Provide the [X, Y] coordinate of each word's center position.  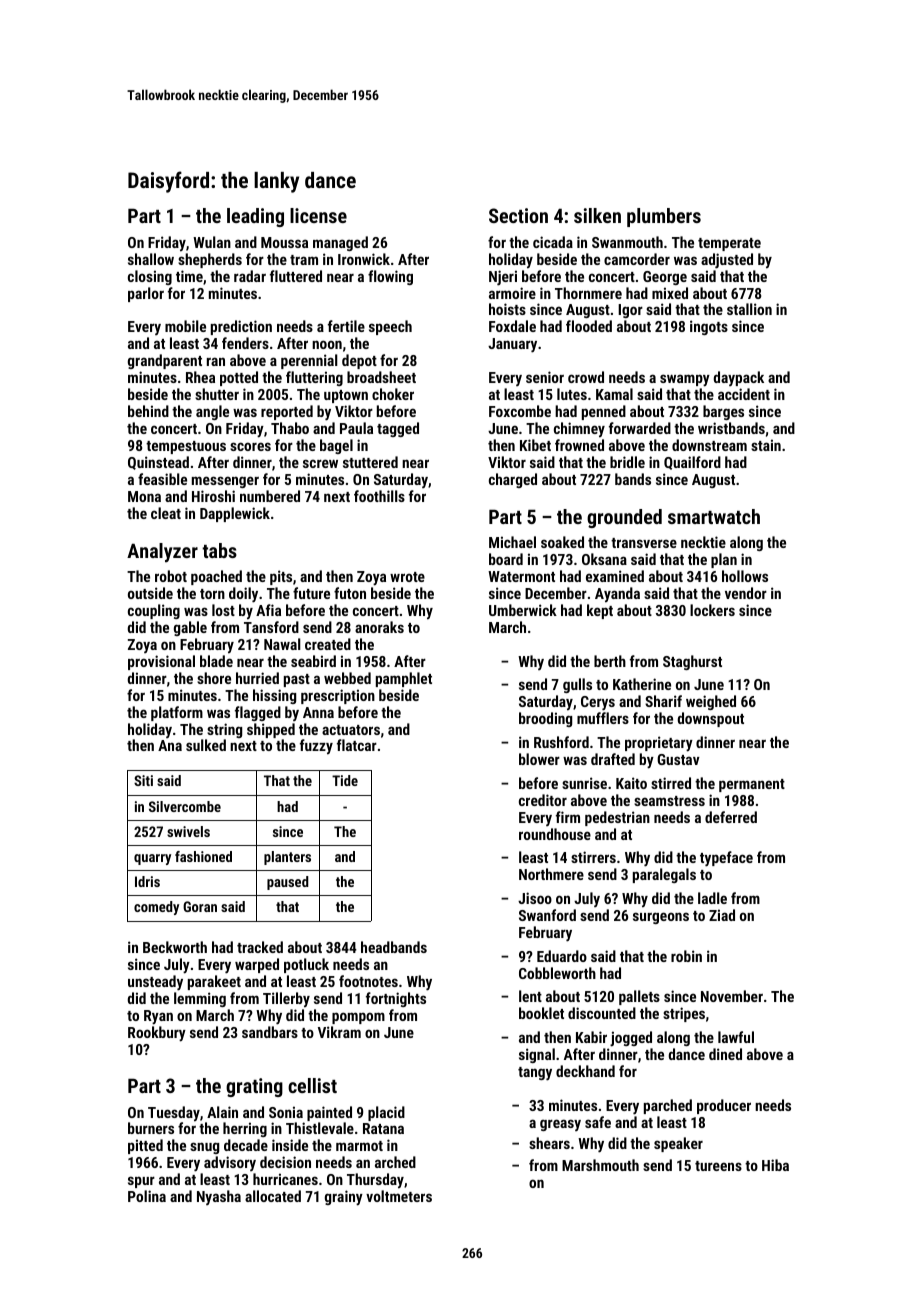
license [318, 215]
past [297, 680]
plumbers [664, 217]
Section [518, 215]
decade [246, 1145]
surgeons [661, 918]
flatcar [357, 745]
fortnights [396, 999]
